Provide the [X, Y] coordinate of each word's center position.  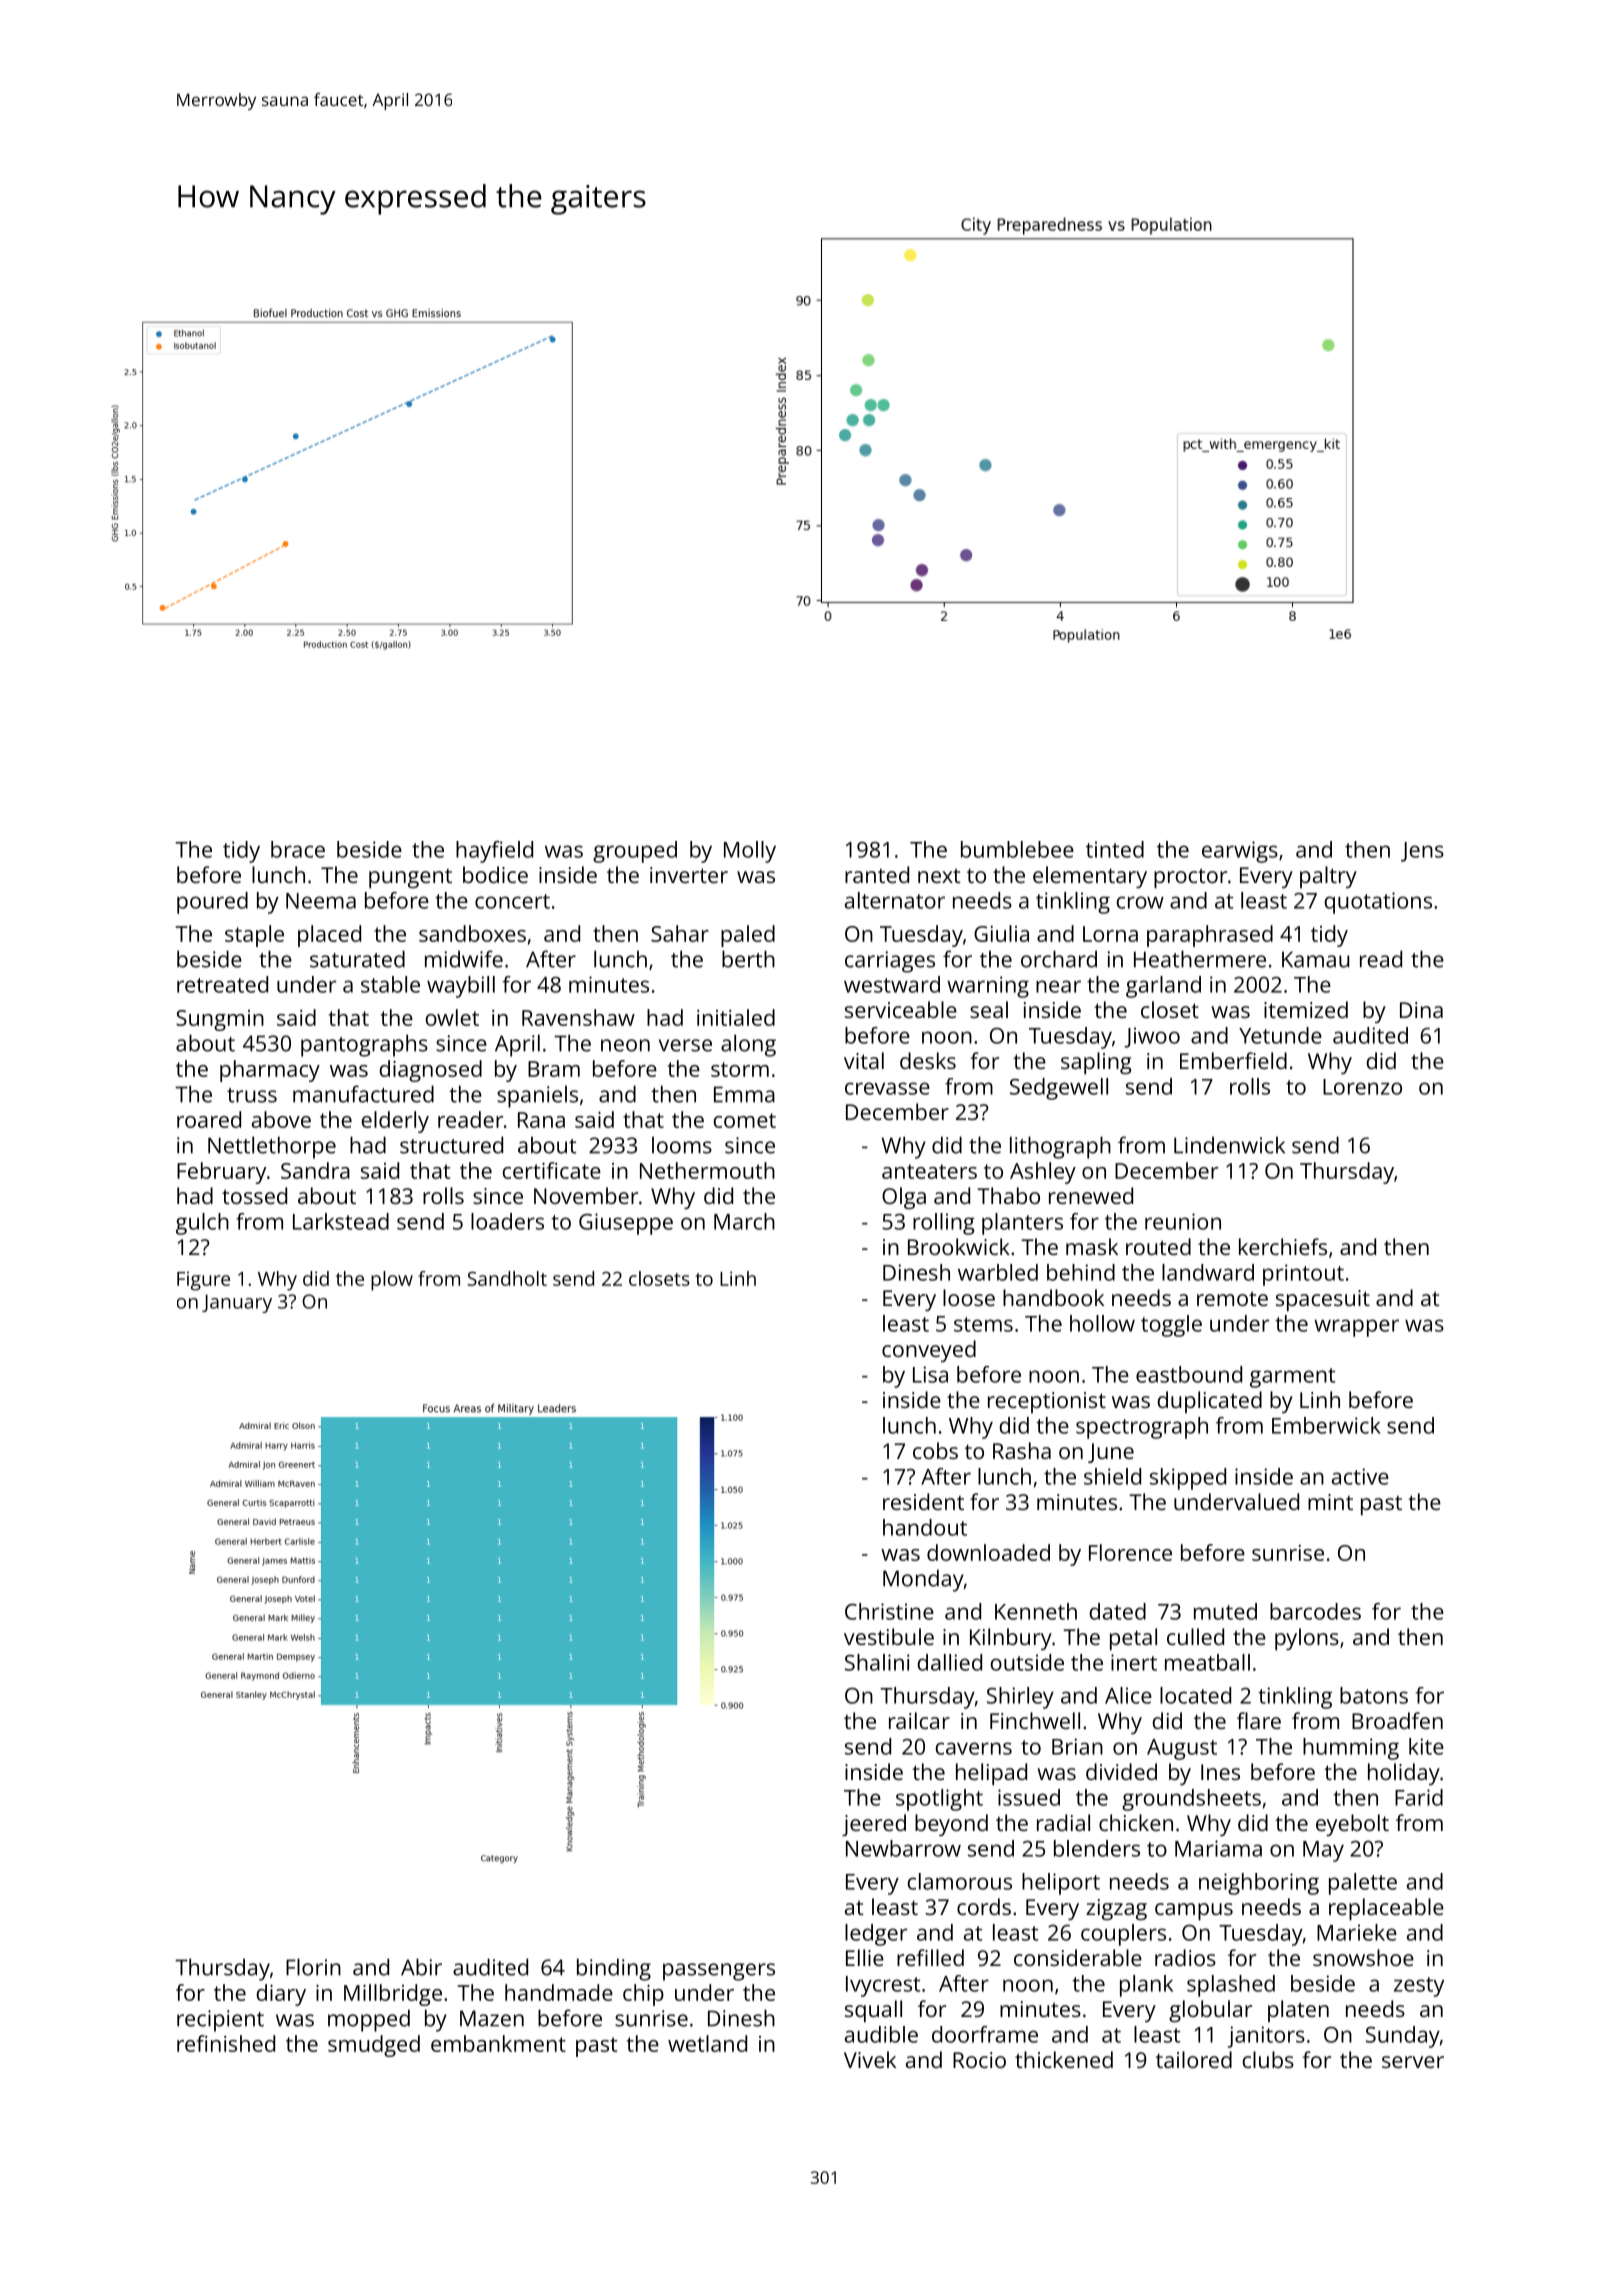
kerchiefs [1283, 1246]
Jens [1422, 852]
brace [298, 849]
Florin [313, 1967]
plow [392, 1281]
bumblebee [1017, 849]
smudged [374, 2046]
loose [969, 1297]
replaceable [1386, 1909]
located [1195, 1695]
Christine [889, 1611]
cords [984, 1906]
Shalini [877, 1662]
